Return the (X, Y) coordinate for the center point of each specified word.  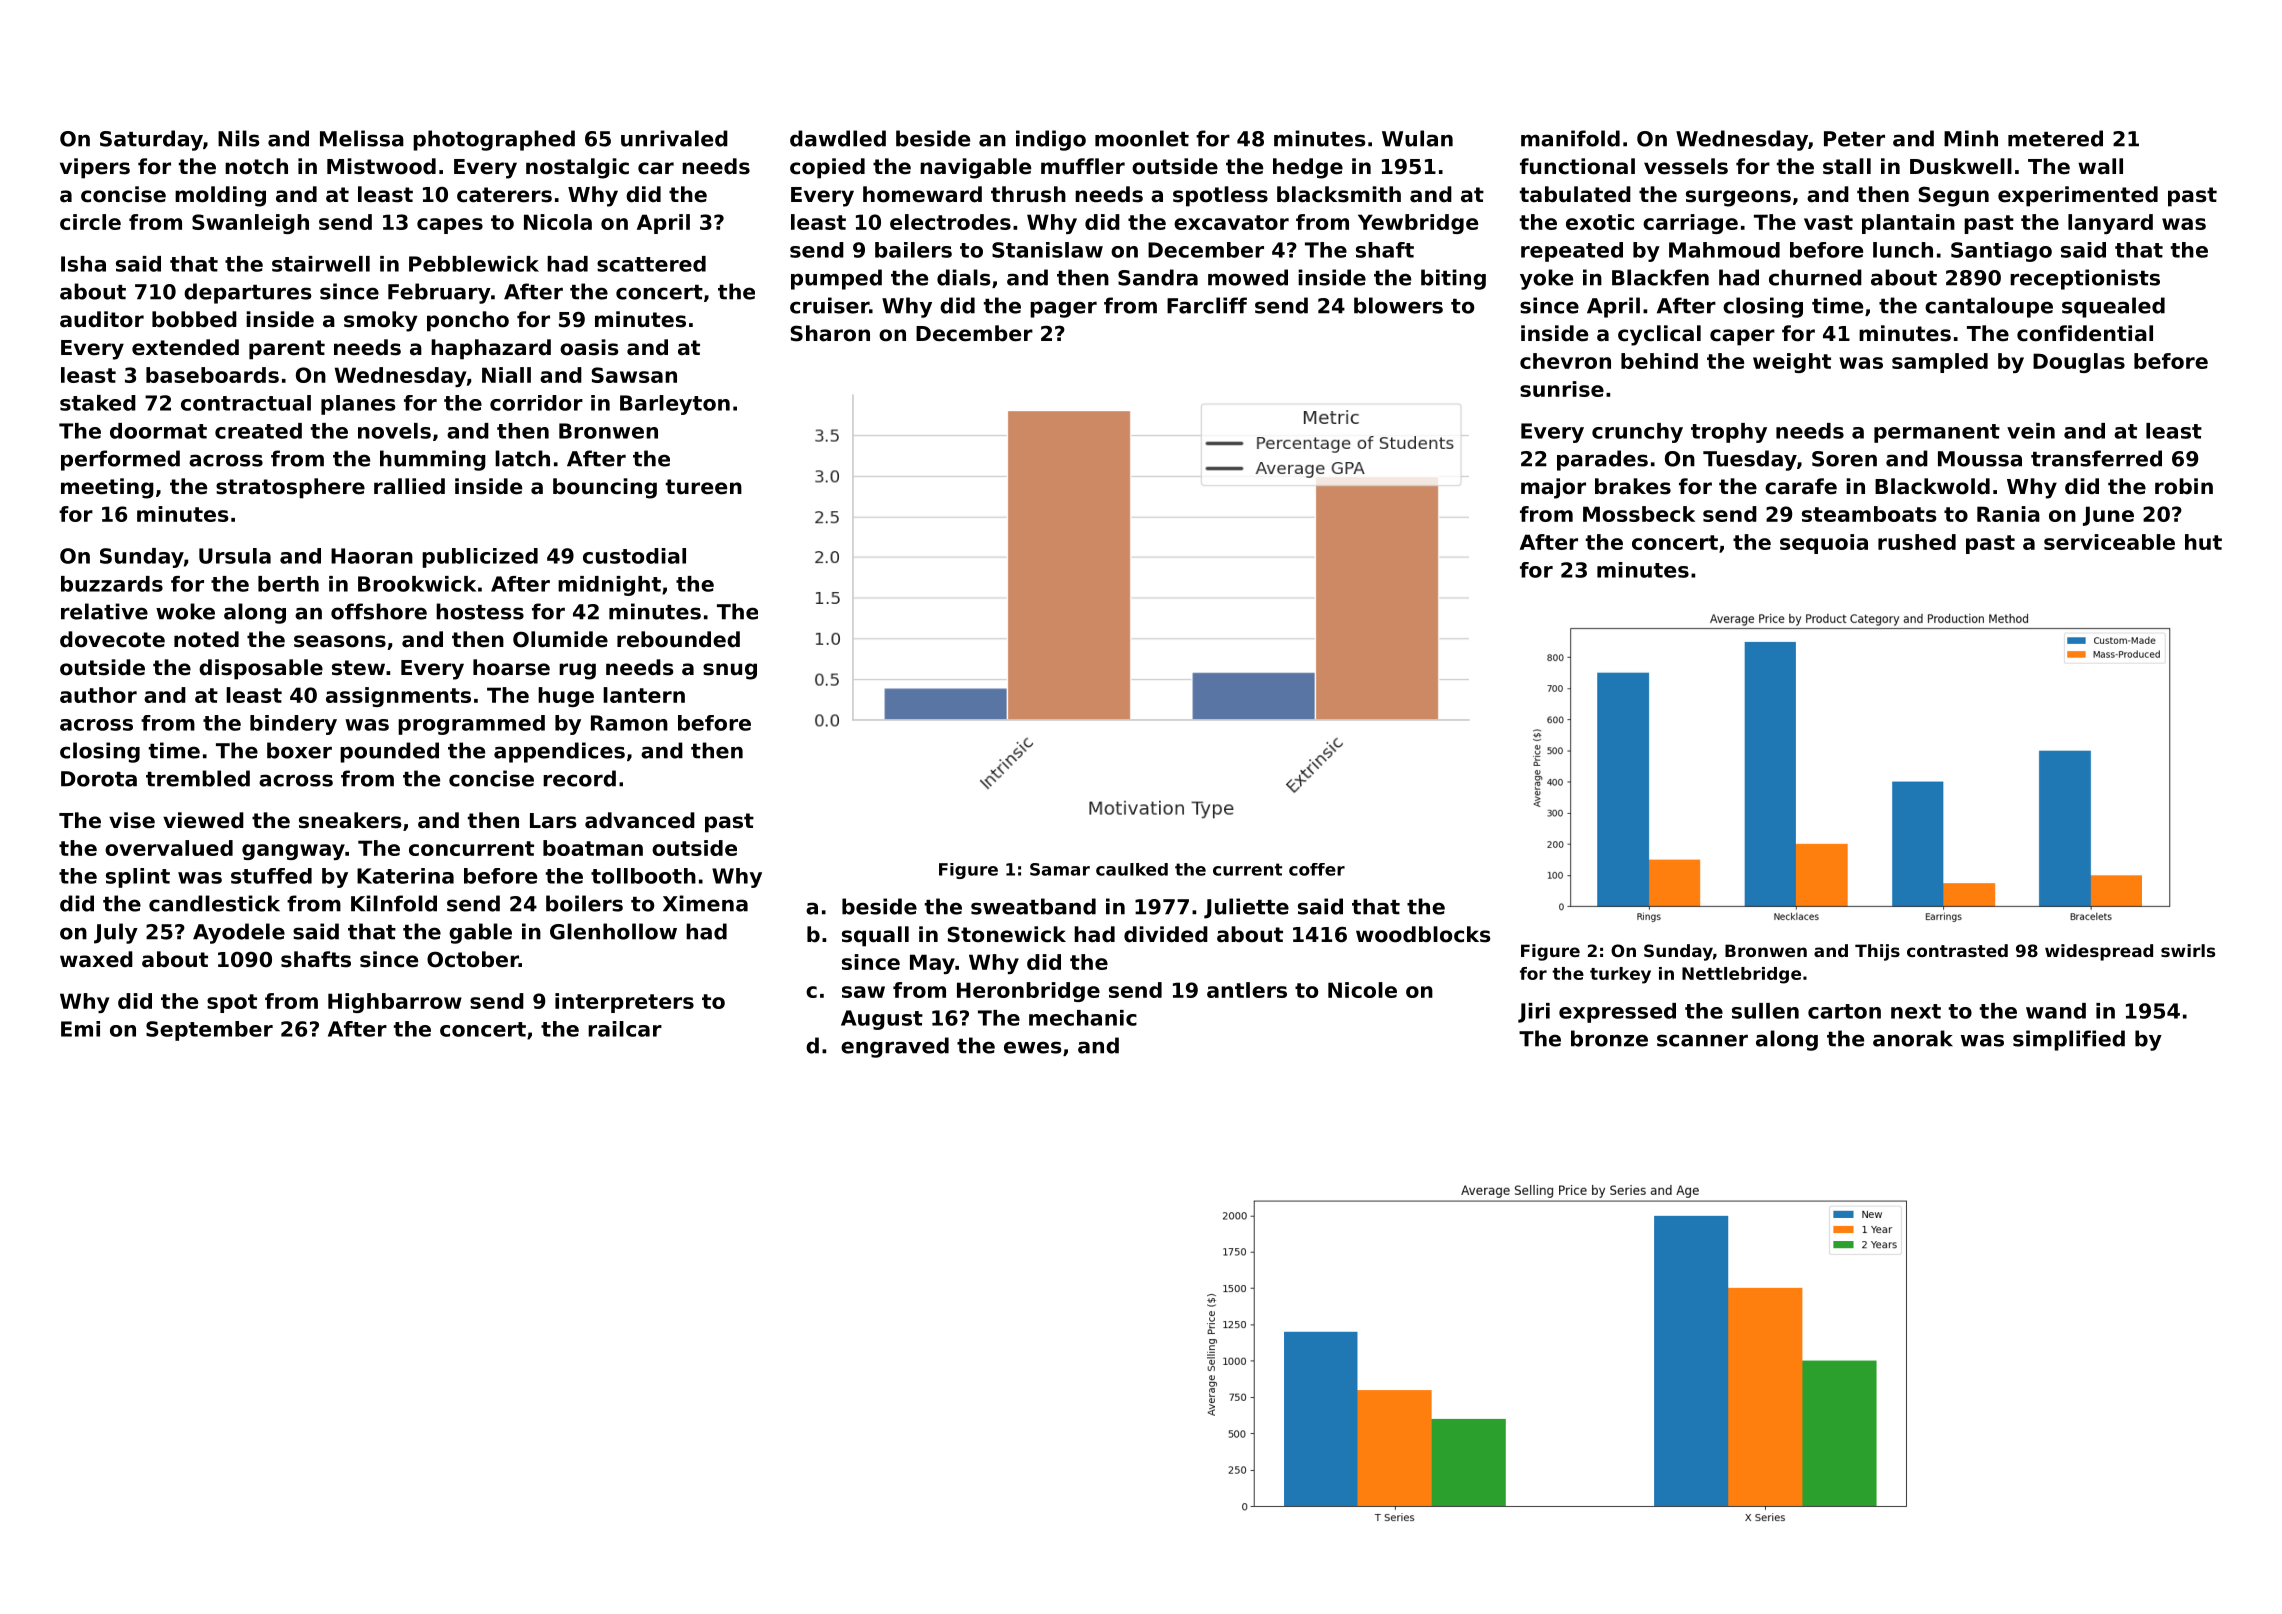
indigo (1051, 140)
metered (2055, 138)
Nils (238, 138)
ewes (1032, 1047)
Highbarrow (395, 1003)
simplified (2069, 1040)
